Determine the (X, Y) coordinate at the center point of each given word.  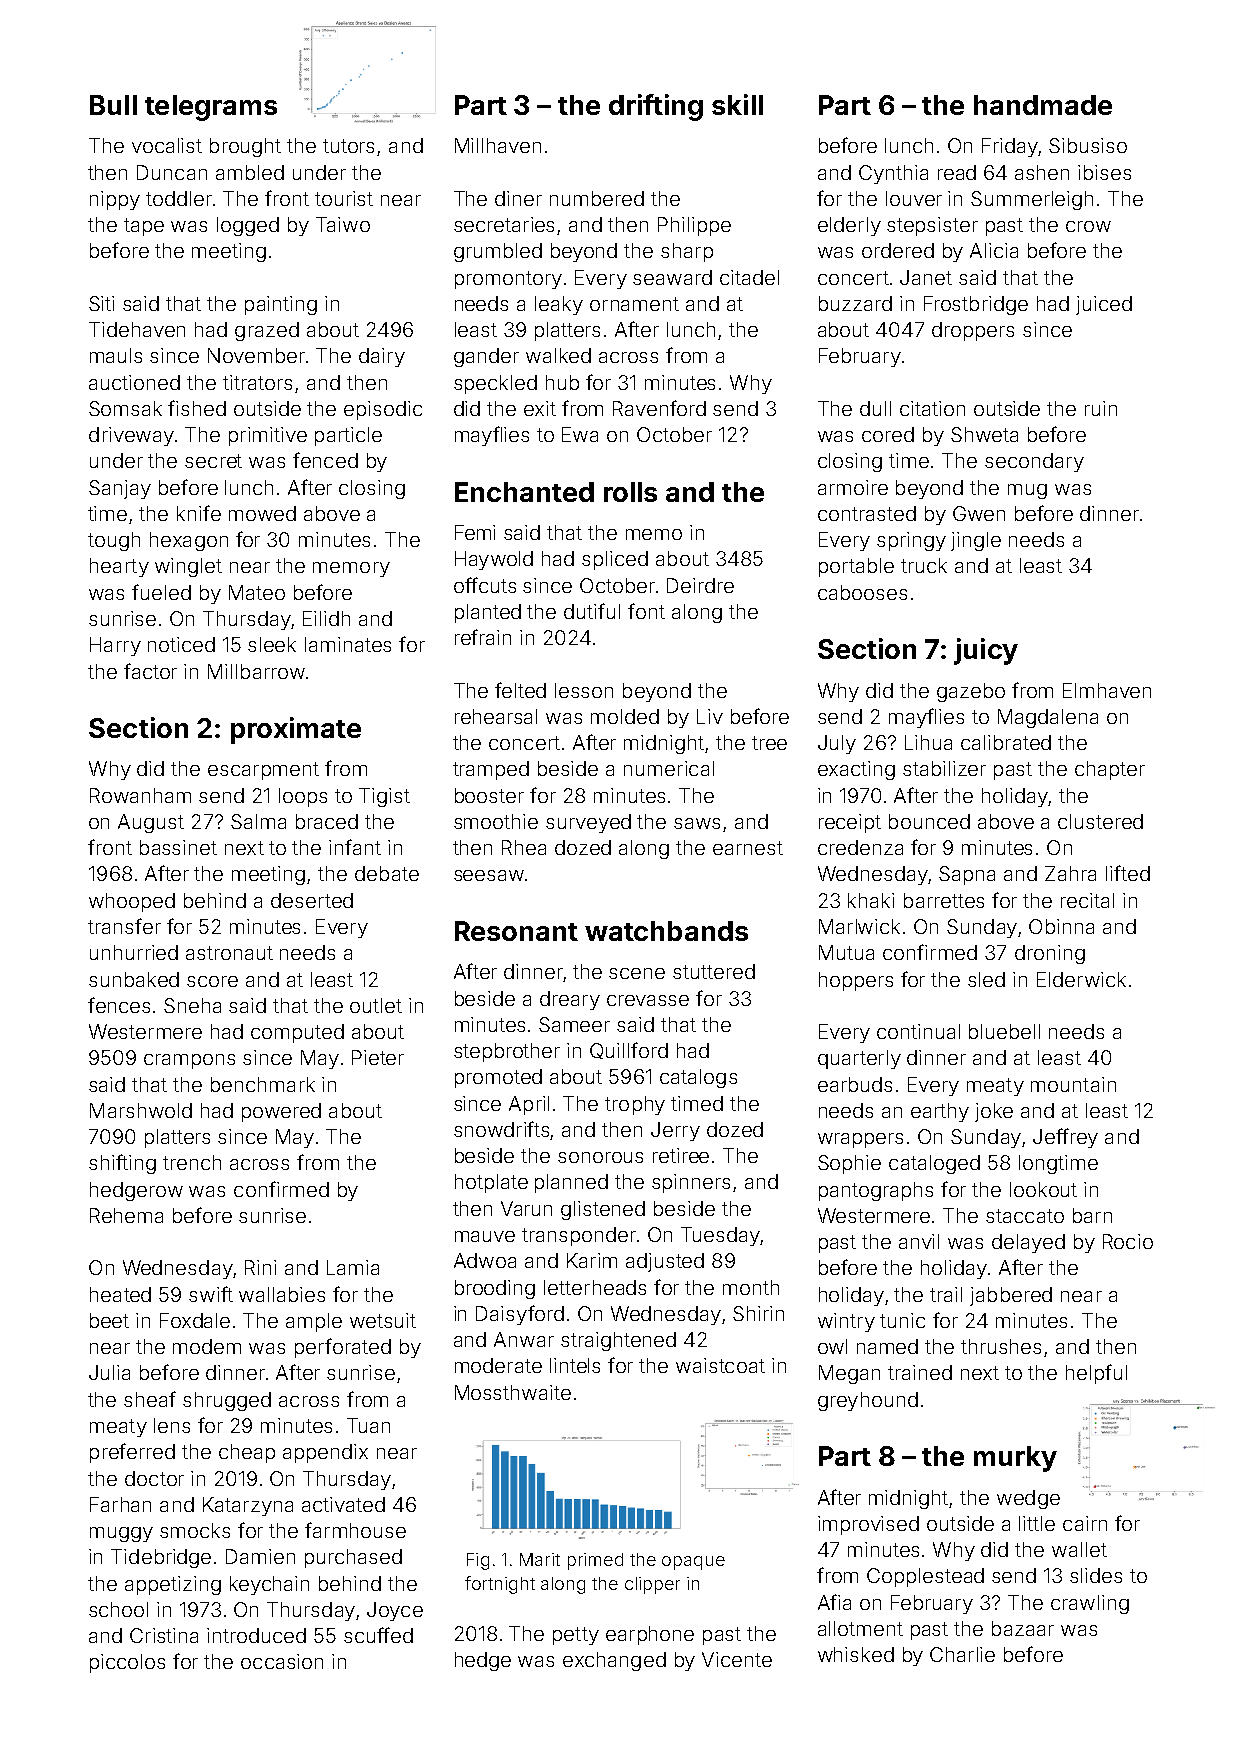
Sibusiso (1088, 145)
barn (1092, 1215)
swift (211, 1294)
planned (571, 1183)
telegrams (211, 108)
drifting (656, 107)
